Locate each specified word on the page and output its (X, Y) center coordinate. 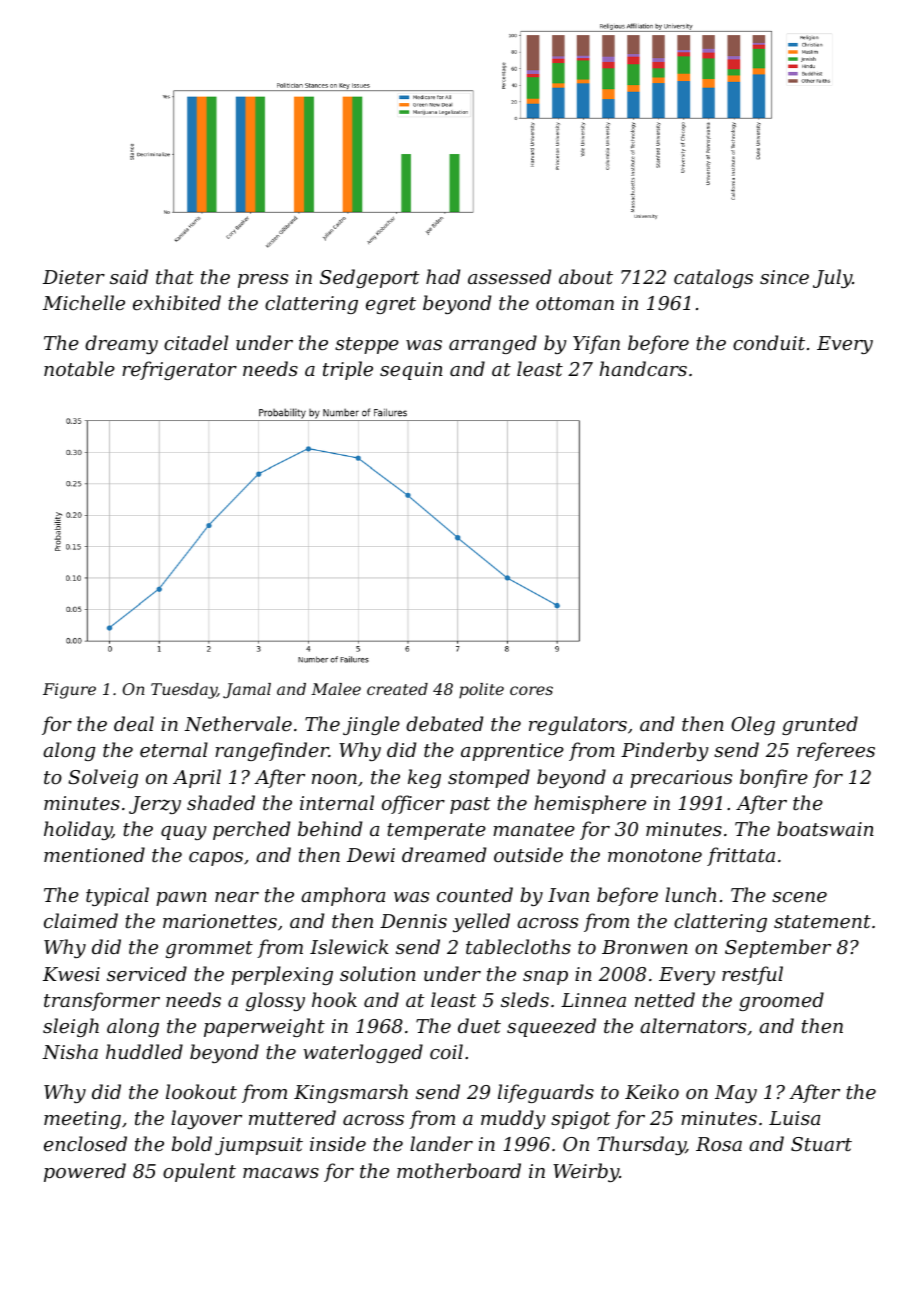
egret (391, 305)
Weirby (586, 1172)
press (263, 281)
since (784, 277)
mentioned (94, 854)
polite (481, 691)
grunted (820, 725)
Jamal (247, 691)
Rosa (719, 1144)
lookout (201, 1091)
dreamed (444, 854)
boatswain (825, 828)
